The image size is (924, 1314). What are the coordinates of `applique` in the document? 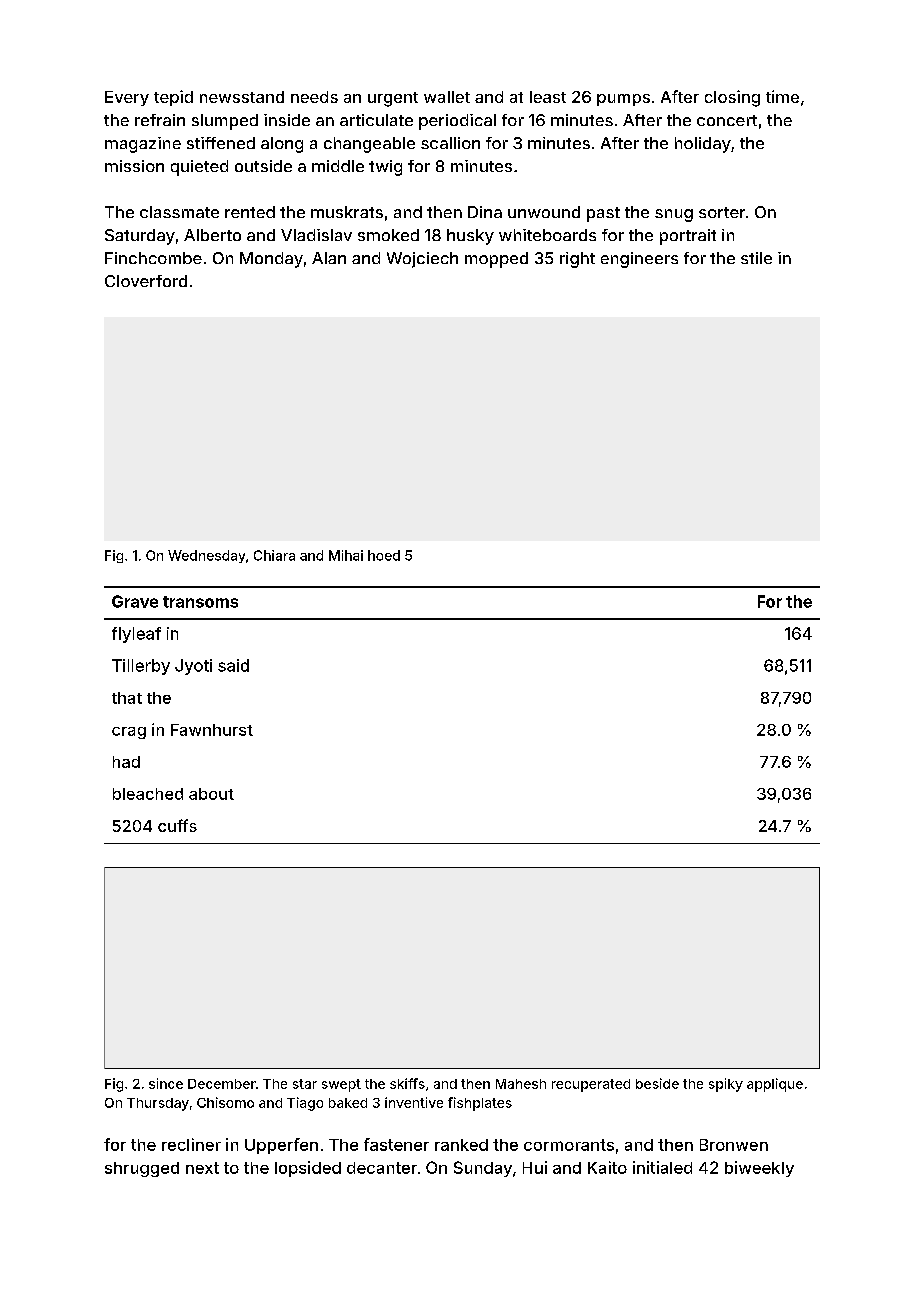 It's located at (775, 1085).
